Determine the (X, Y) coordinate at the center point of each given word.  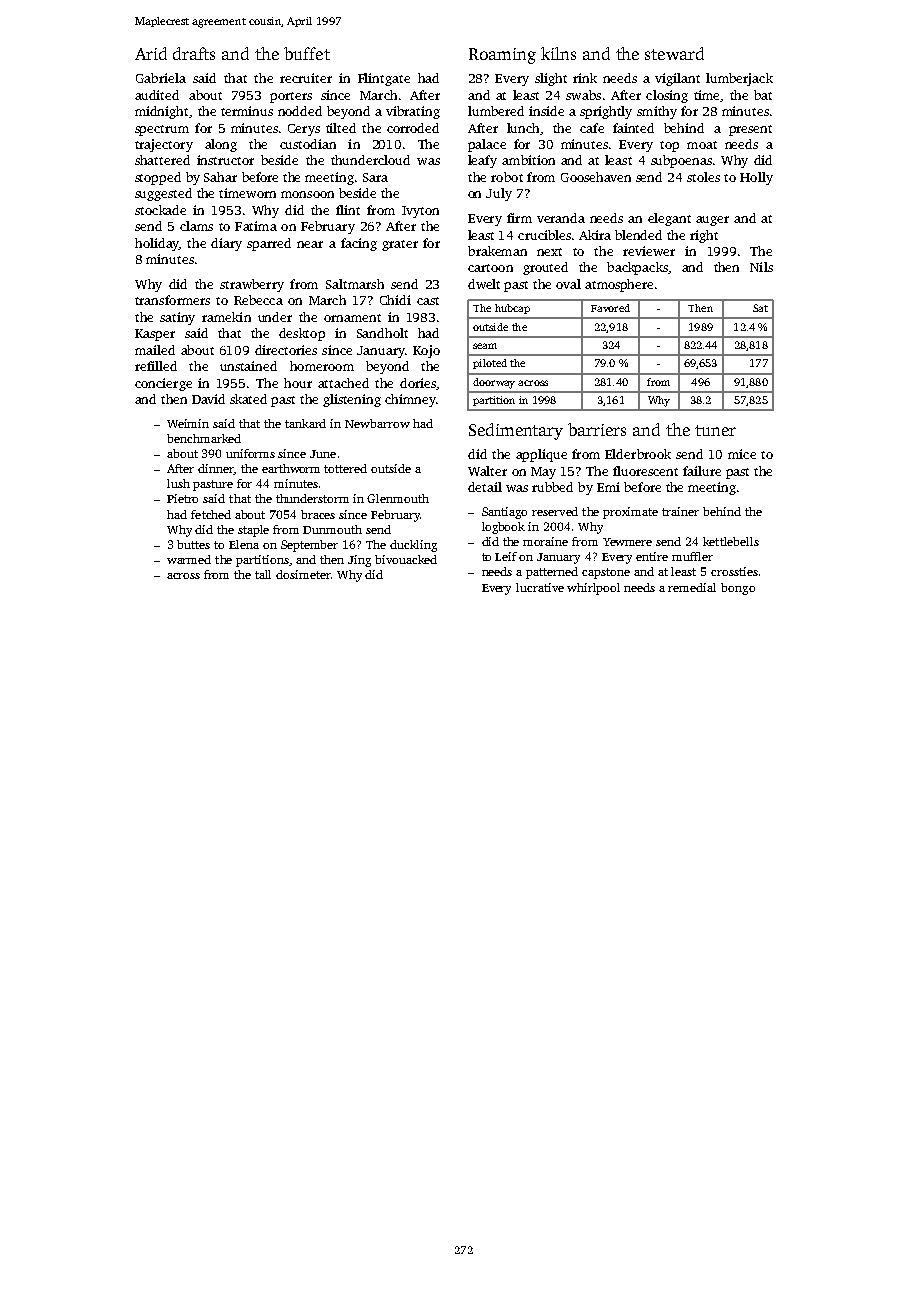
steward (674, 53)
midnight (162, 112)
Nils (761, 267)
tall (263, 574)
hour (298, 383)
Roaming (502, 56)
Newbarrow (377, 423)
